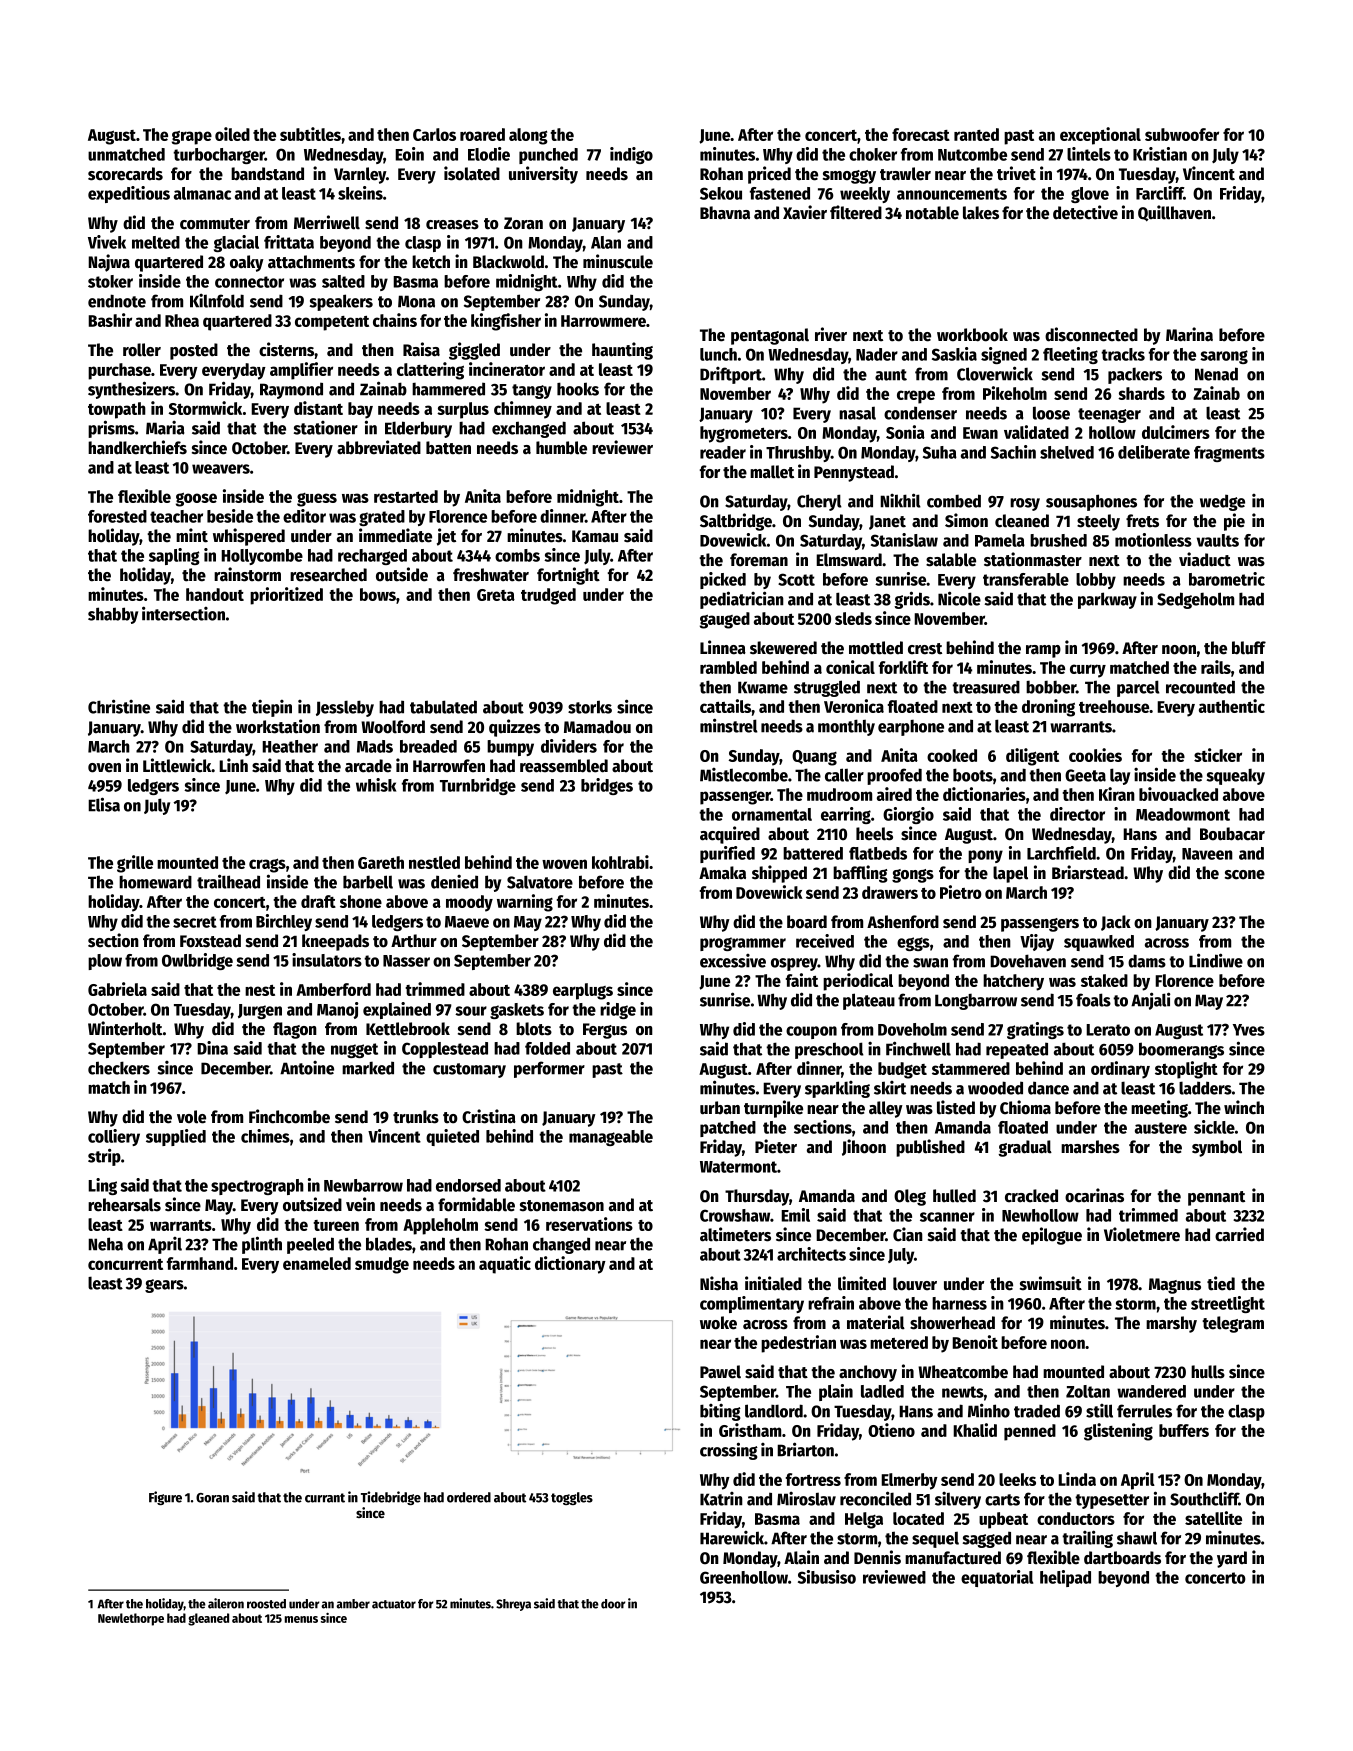  I want to click on Kamau, so click(595, 536).
